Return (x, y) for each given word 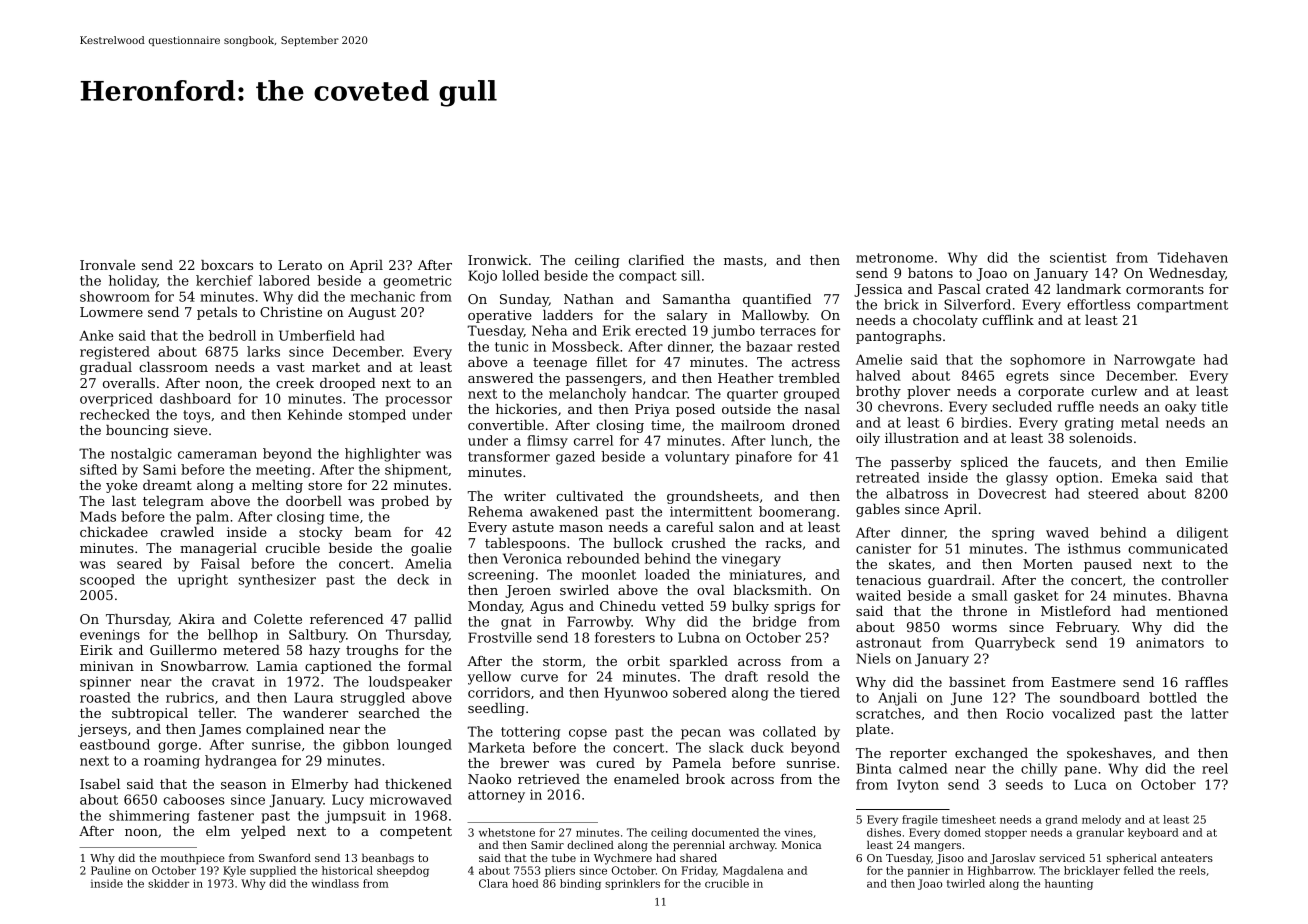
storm (562, 661)
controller (1195, 580)
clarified (656, 260)
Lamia (277, 666)
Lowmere (111, 312)
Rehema (495, 511)
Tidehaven (1193, 257)
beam (373, 532)
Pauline (111, 870)
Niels (873, 658)
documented (725, 832)
